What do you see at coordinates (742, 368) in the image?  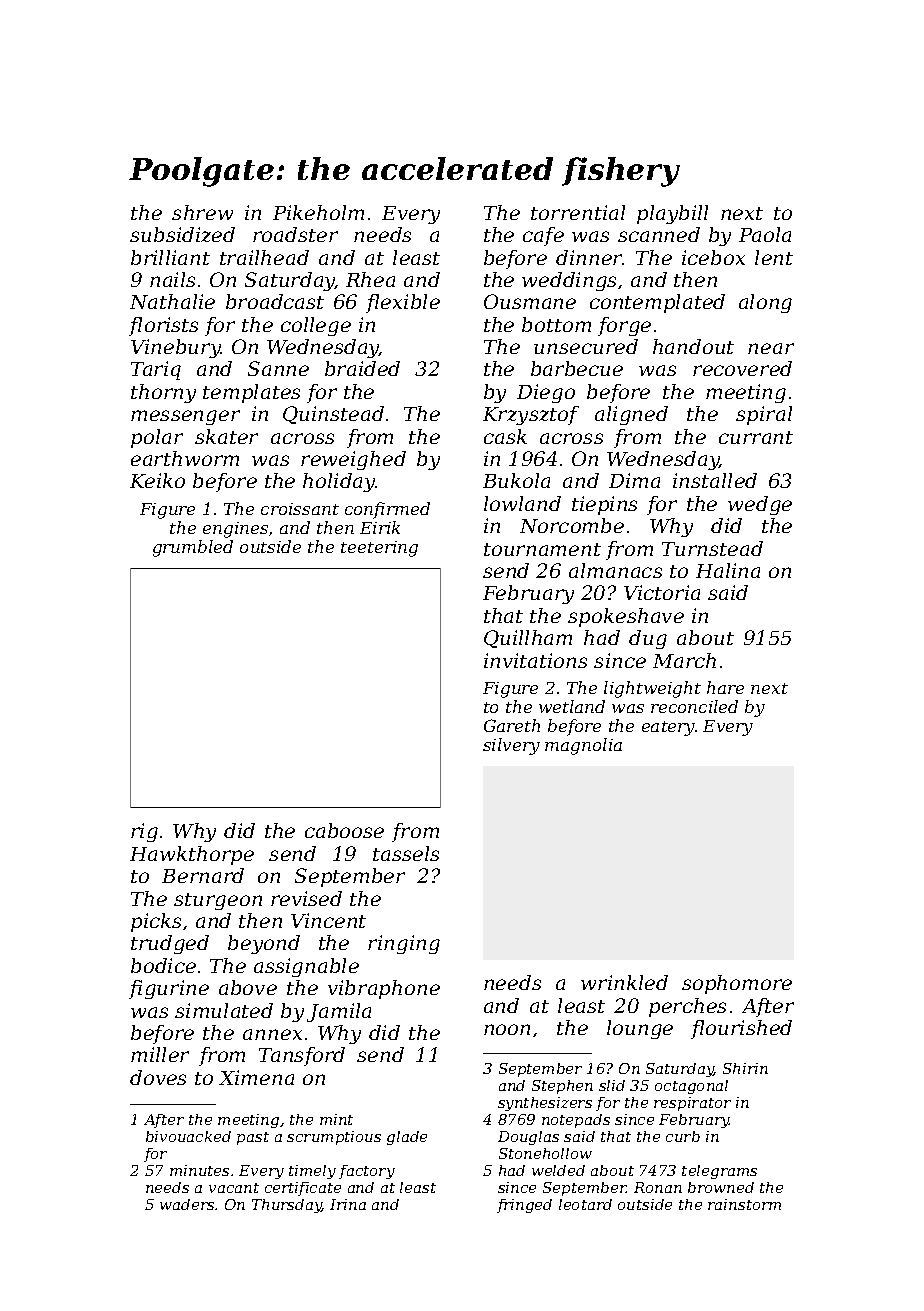 I see `recovered` at bounding box center [742, 368].
